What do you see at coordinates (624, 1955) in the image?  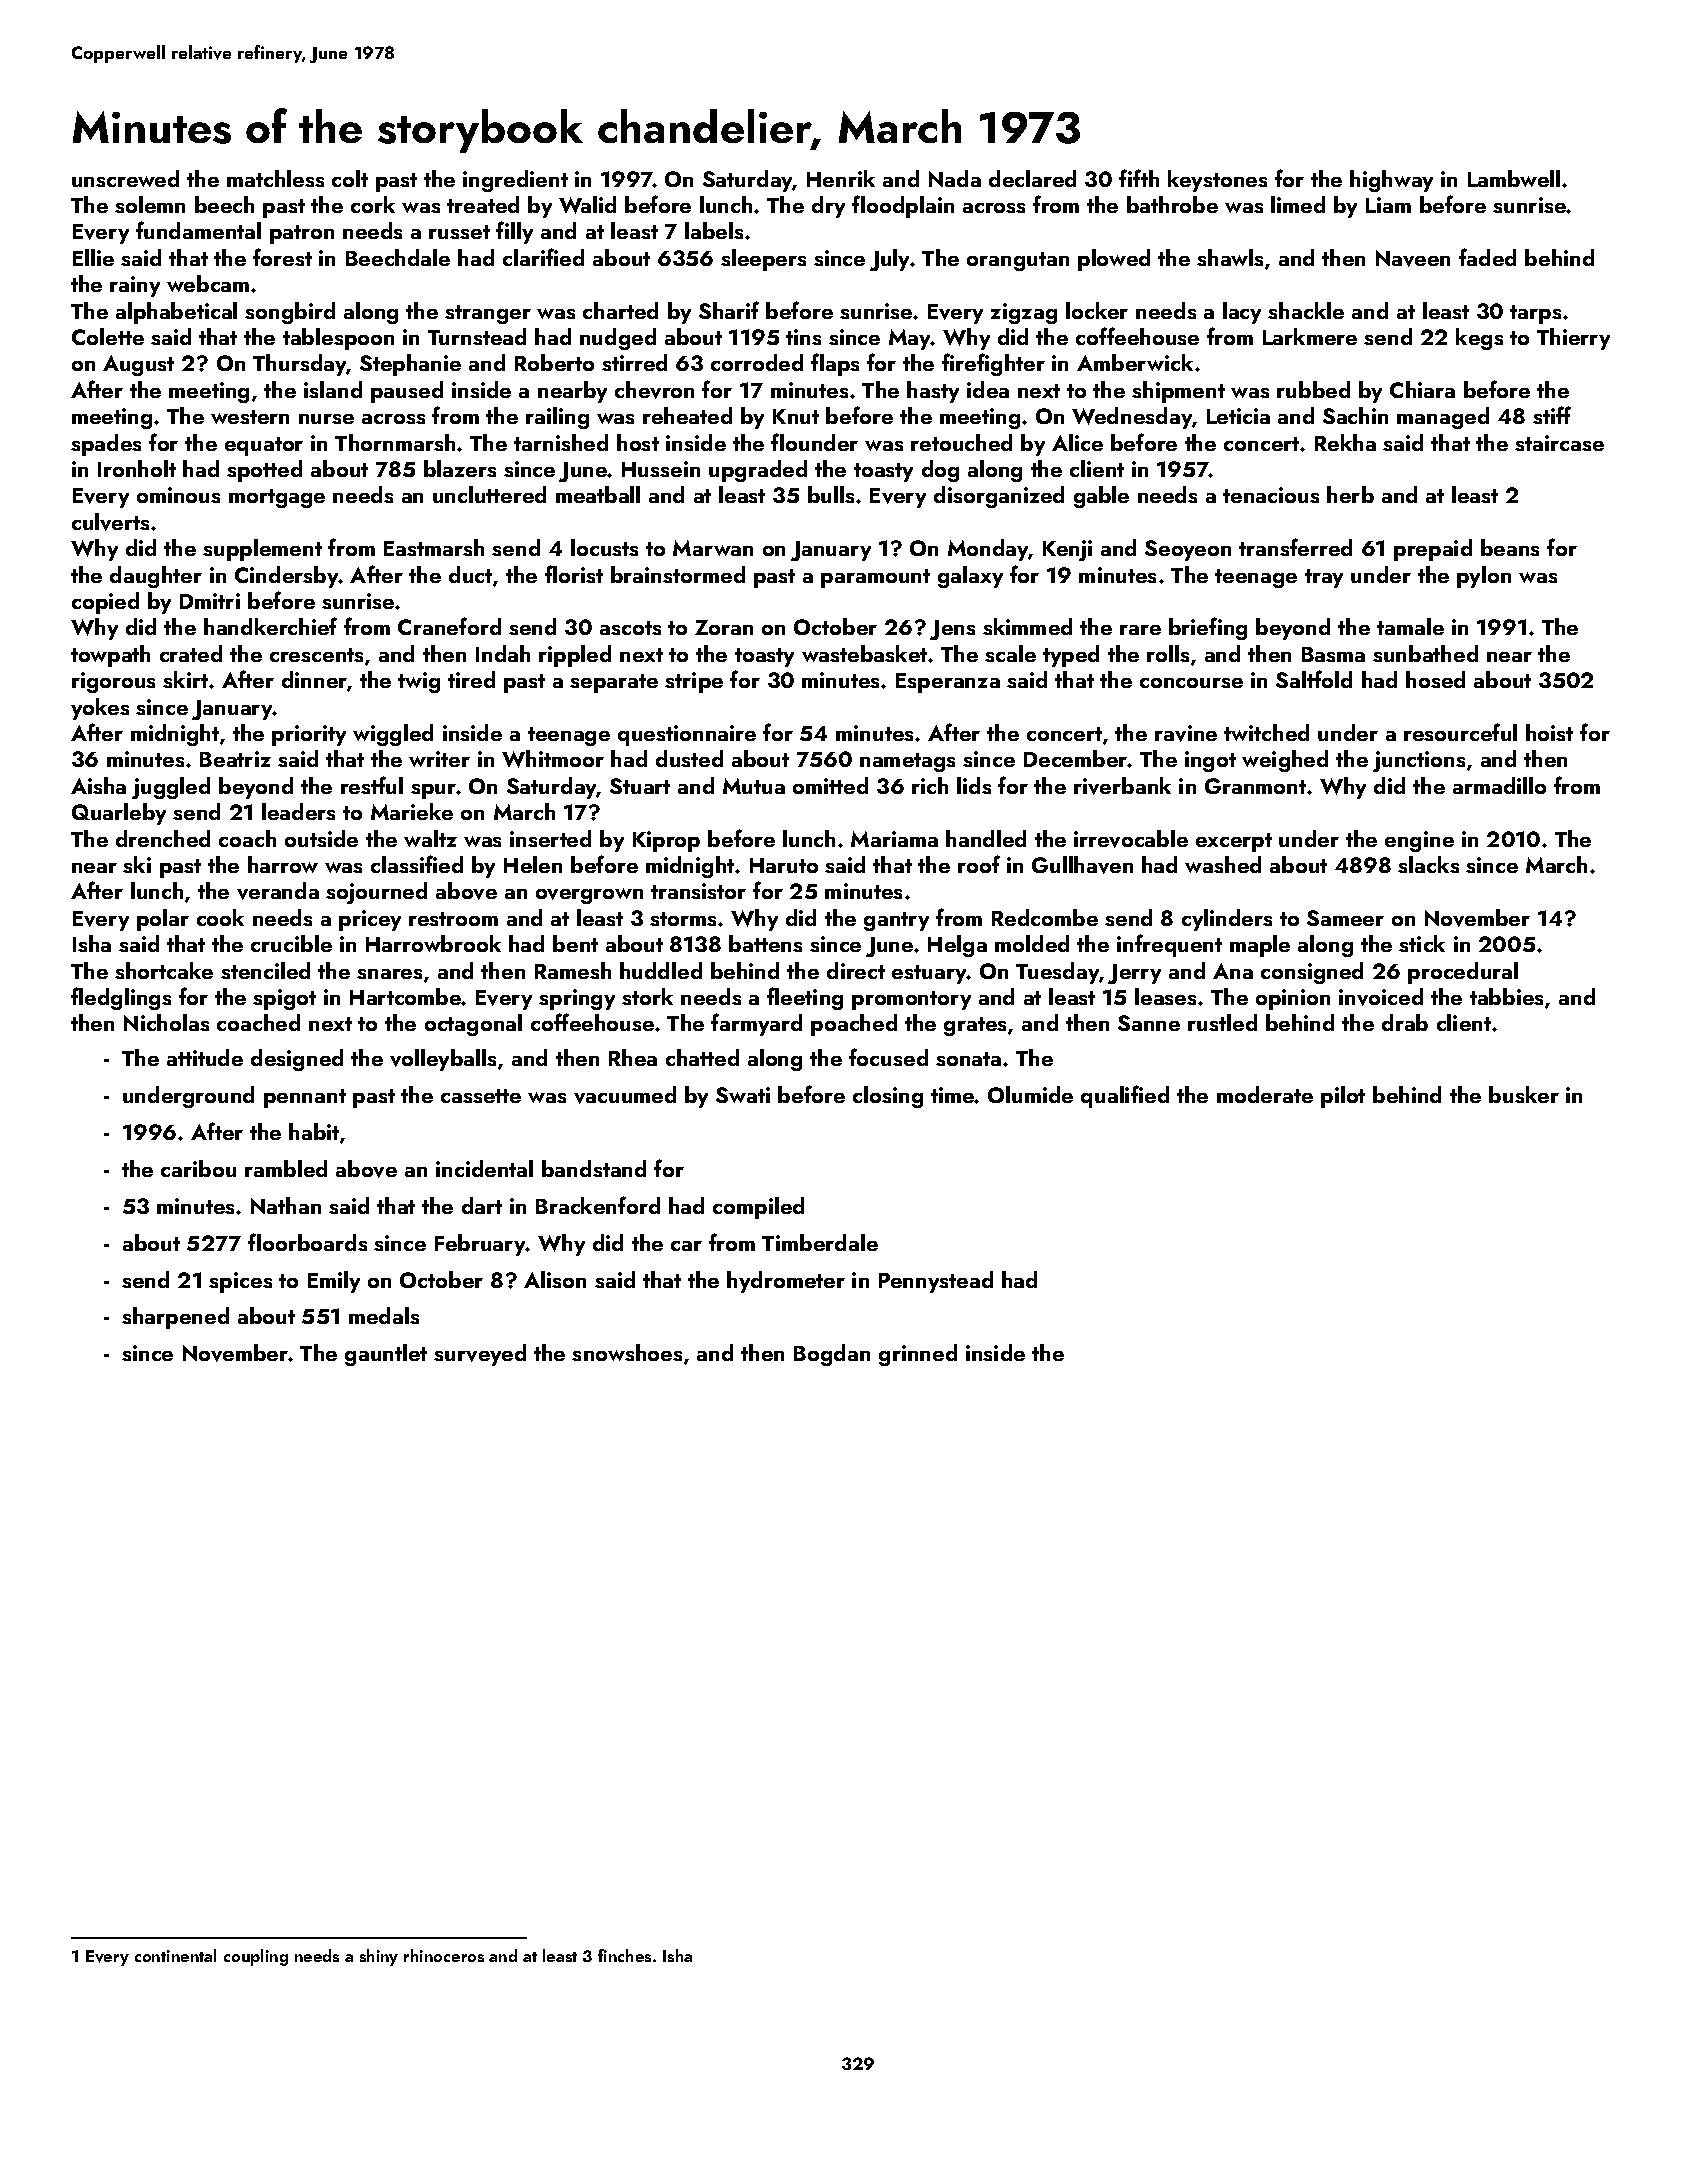 I see `finches` at bounding box center [624, 1955].
